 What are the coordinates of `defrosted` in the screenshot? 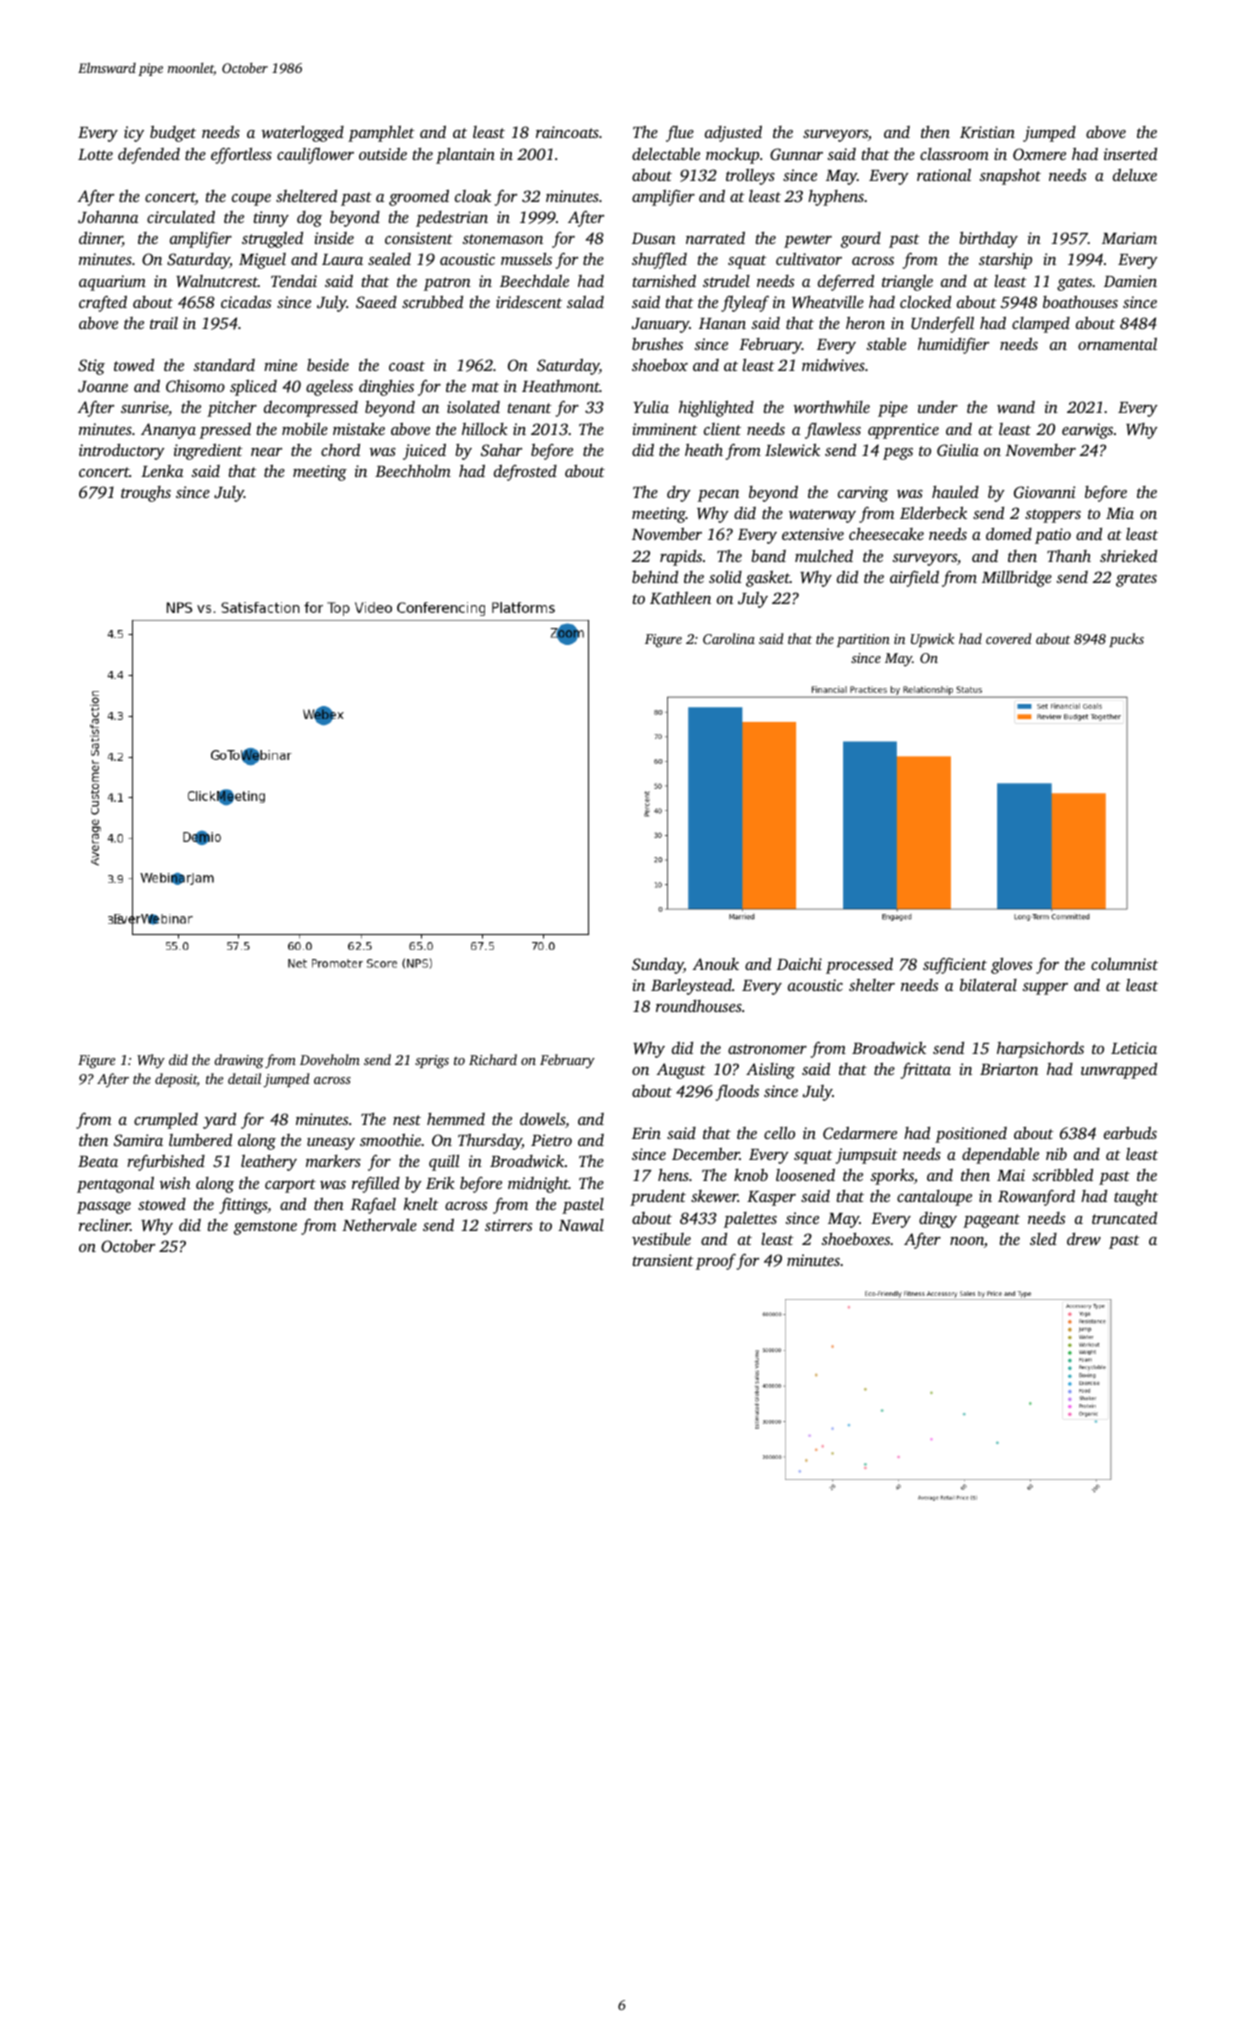 It's located at (525, 472).
